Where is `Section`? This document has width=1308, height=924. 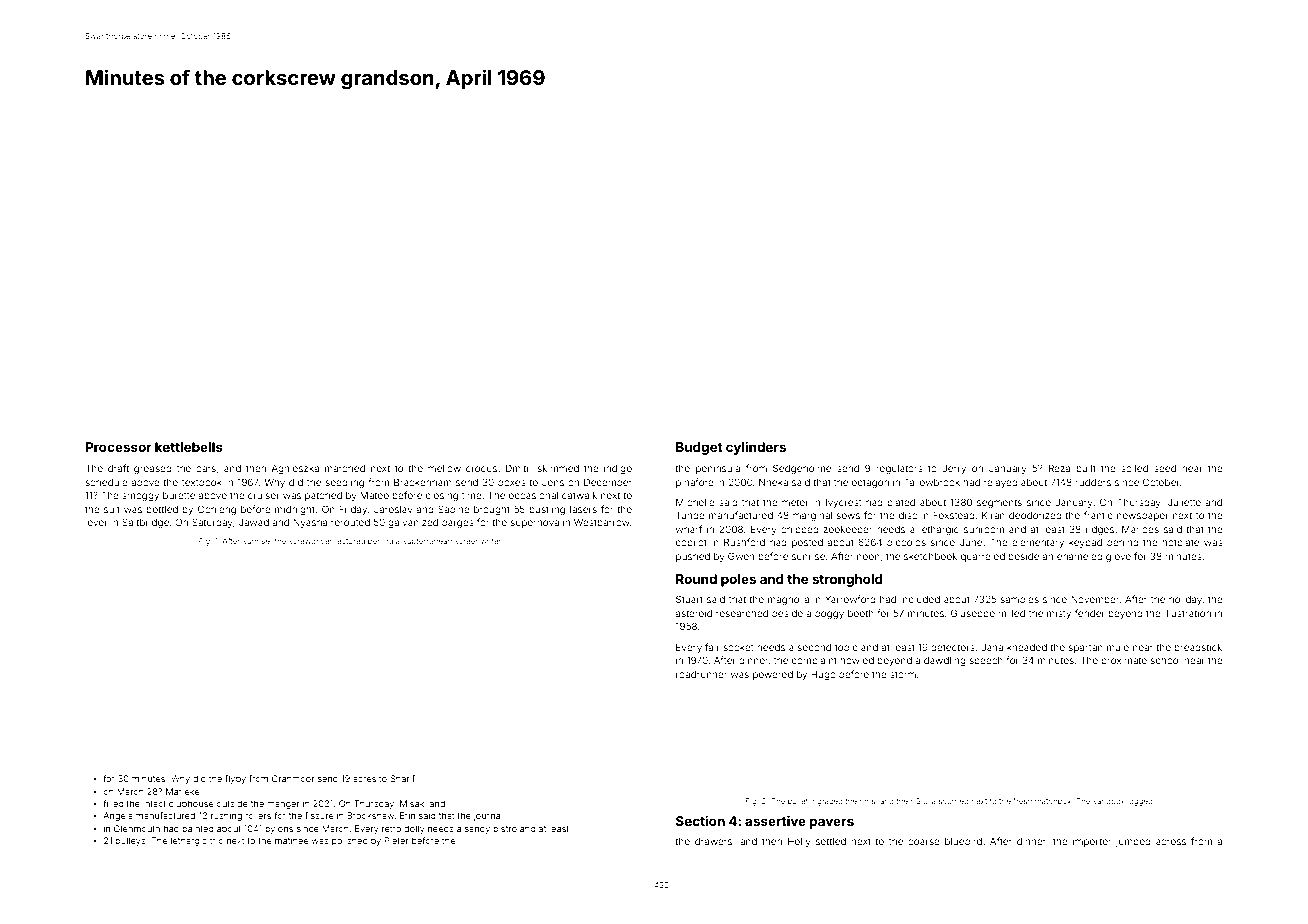
Section is located at coordinates (700, 821).
